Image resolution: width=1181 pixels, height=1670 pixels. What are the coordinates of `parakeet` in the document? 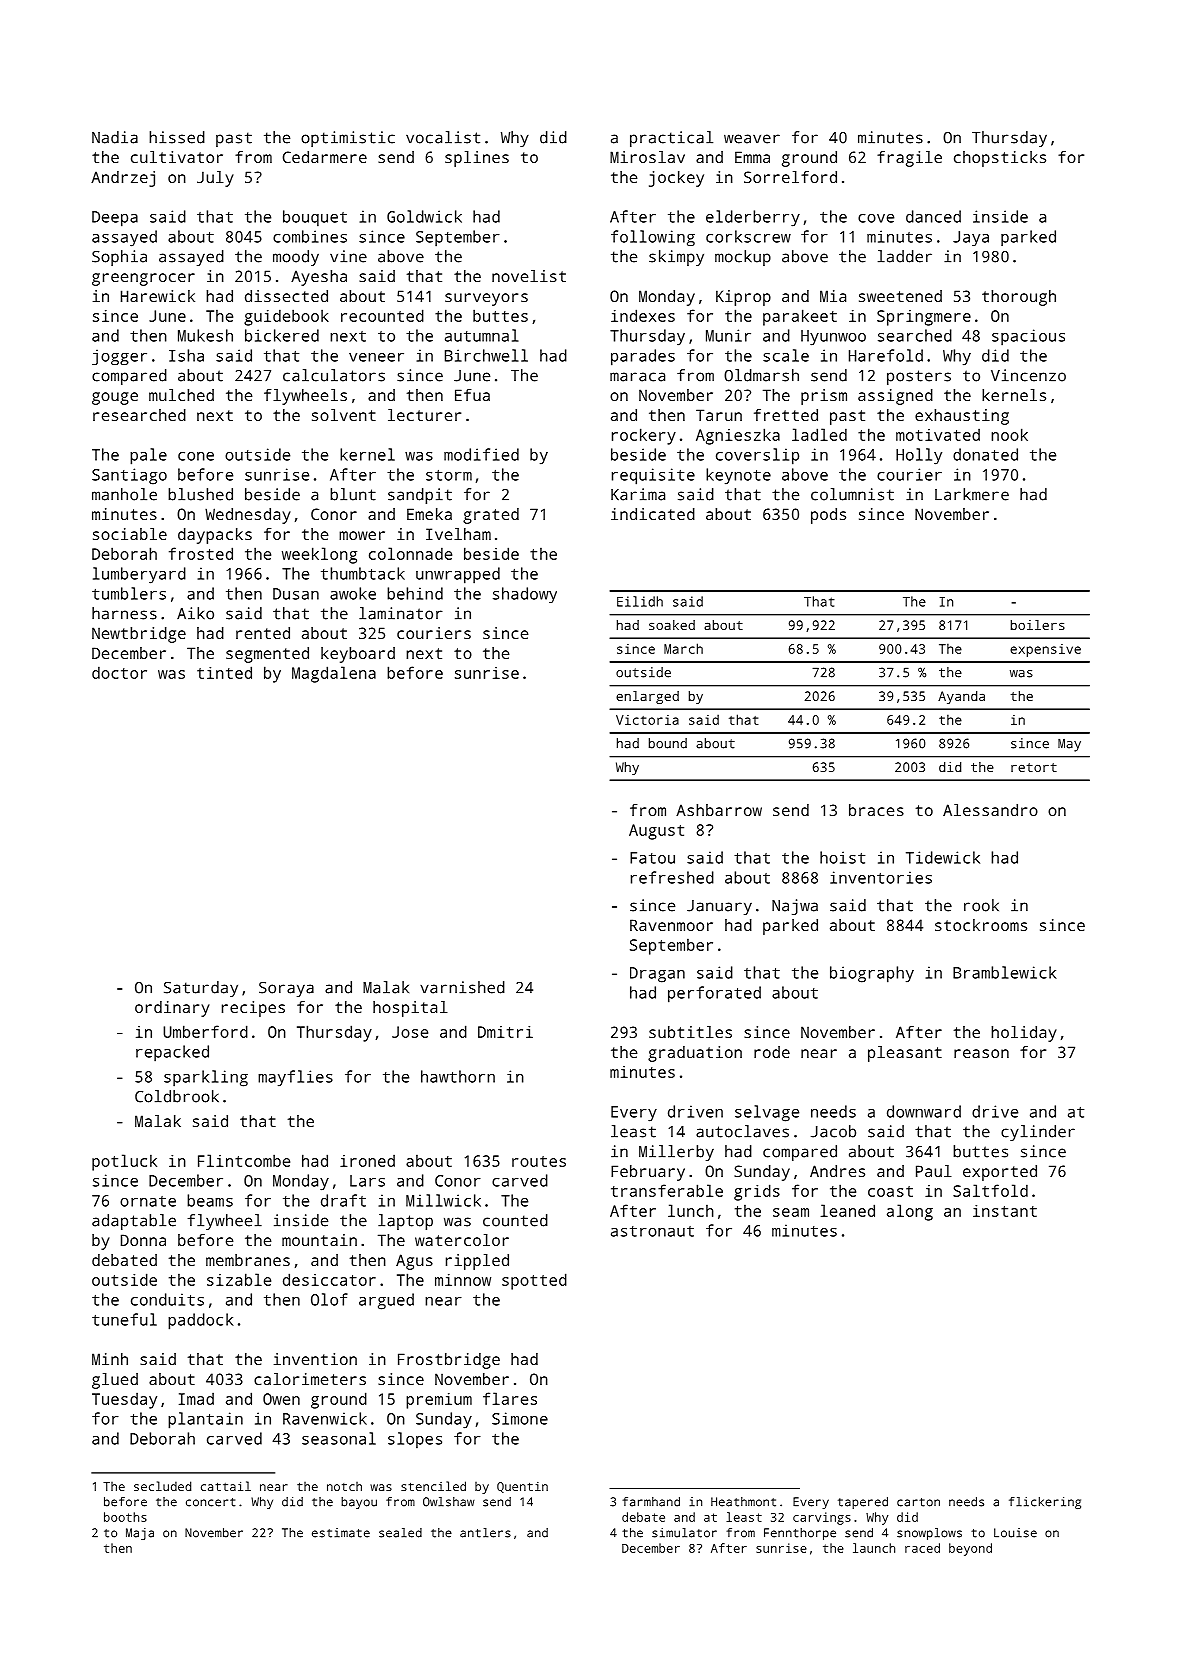 It's located at (800, 317).
